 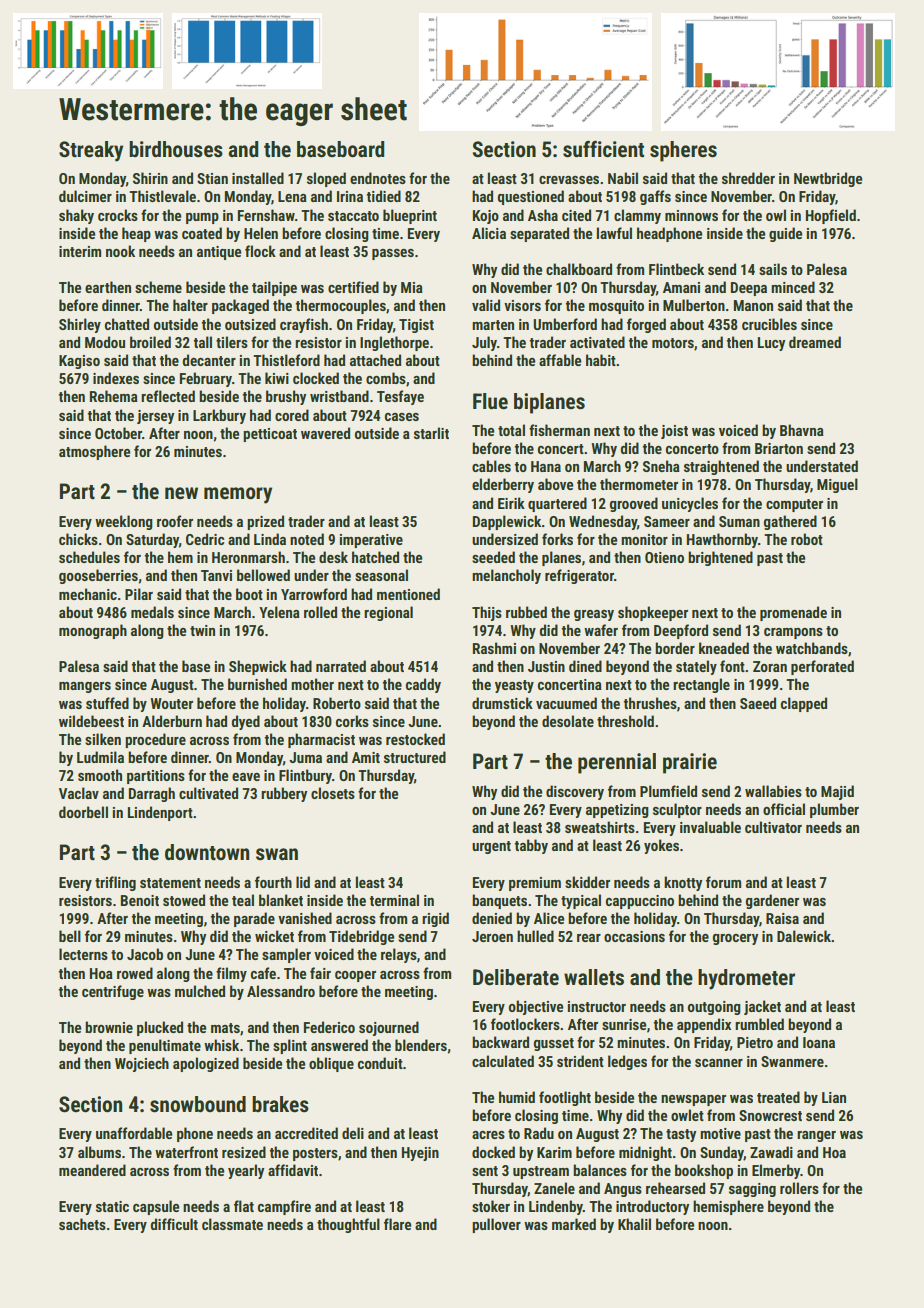 What do you see at coordinates (739, 521) in the screenshot?
I see `Suman` at bounding box center [739, 521].
